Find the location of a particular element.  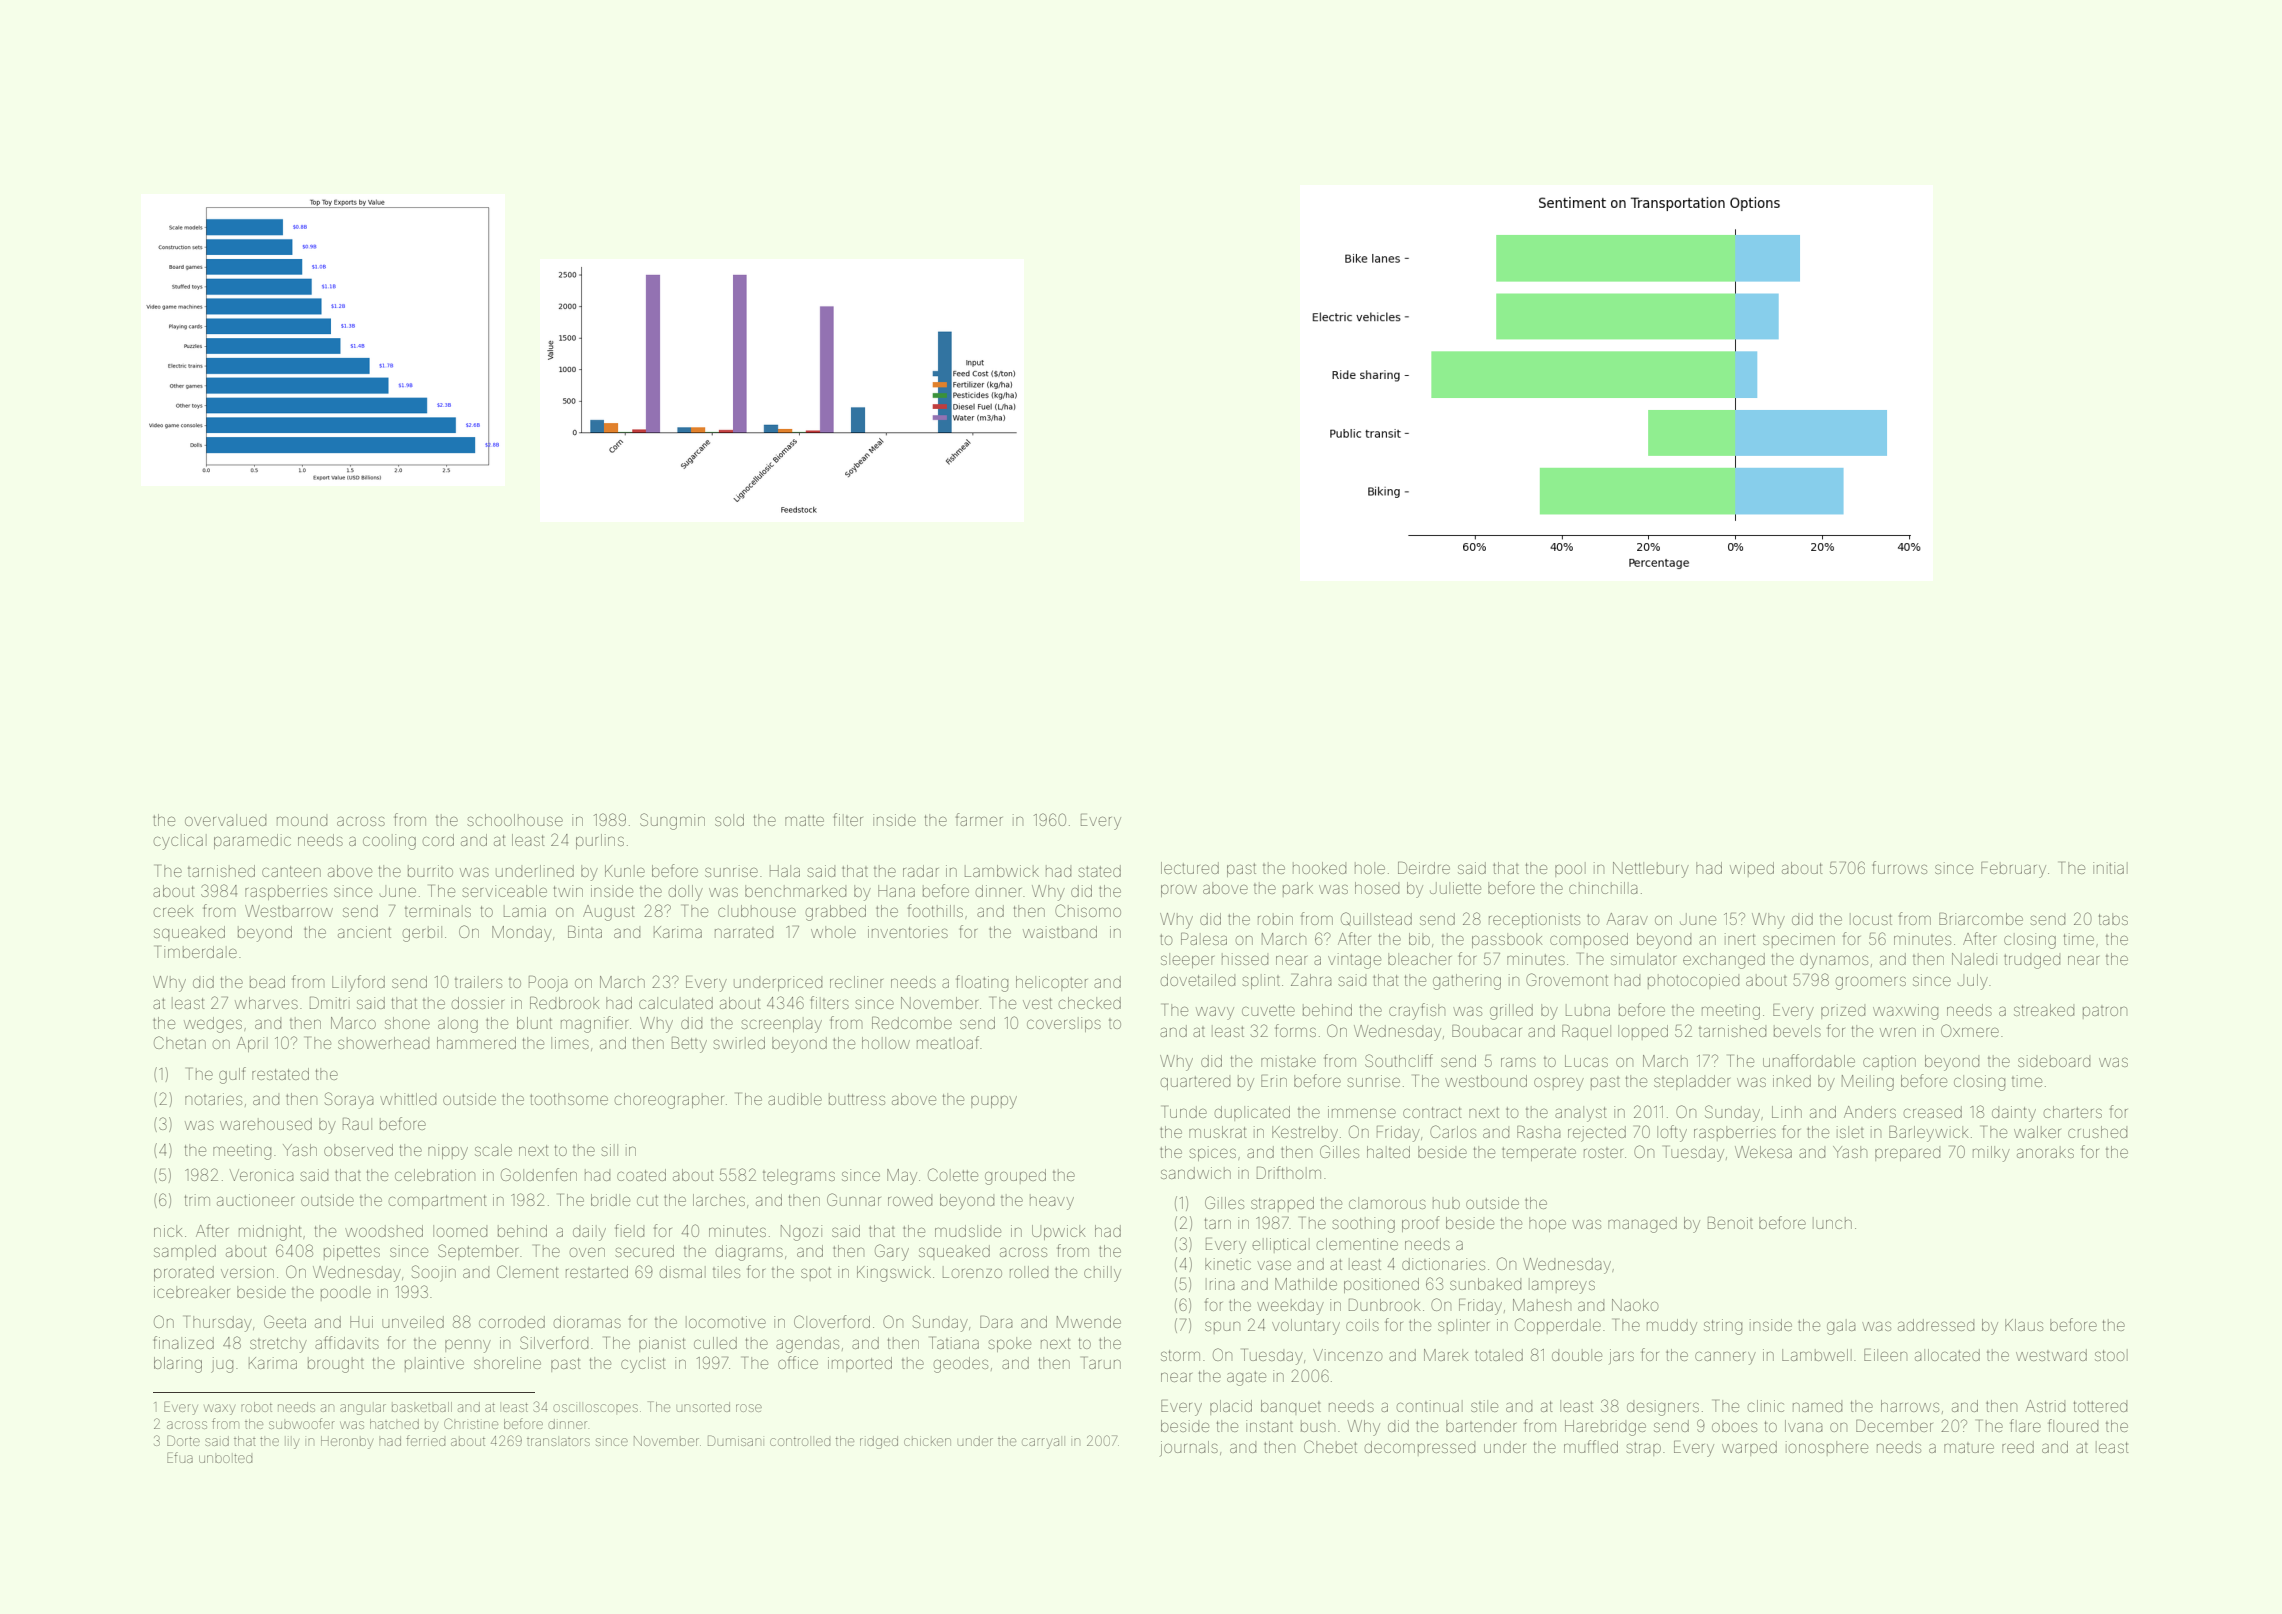

unbolted is located at coordinates (225, 1458).
